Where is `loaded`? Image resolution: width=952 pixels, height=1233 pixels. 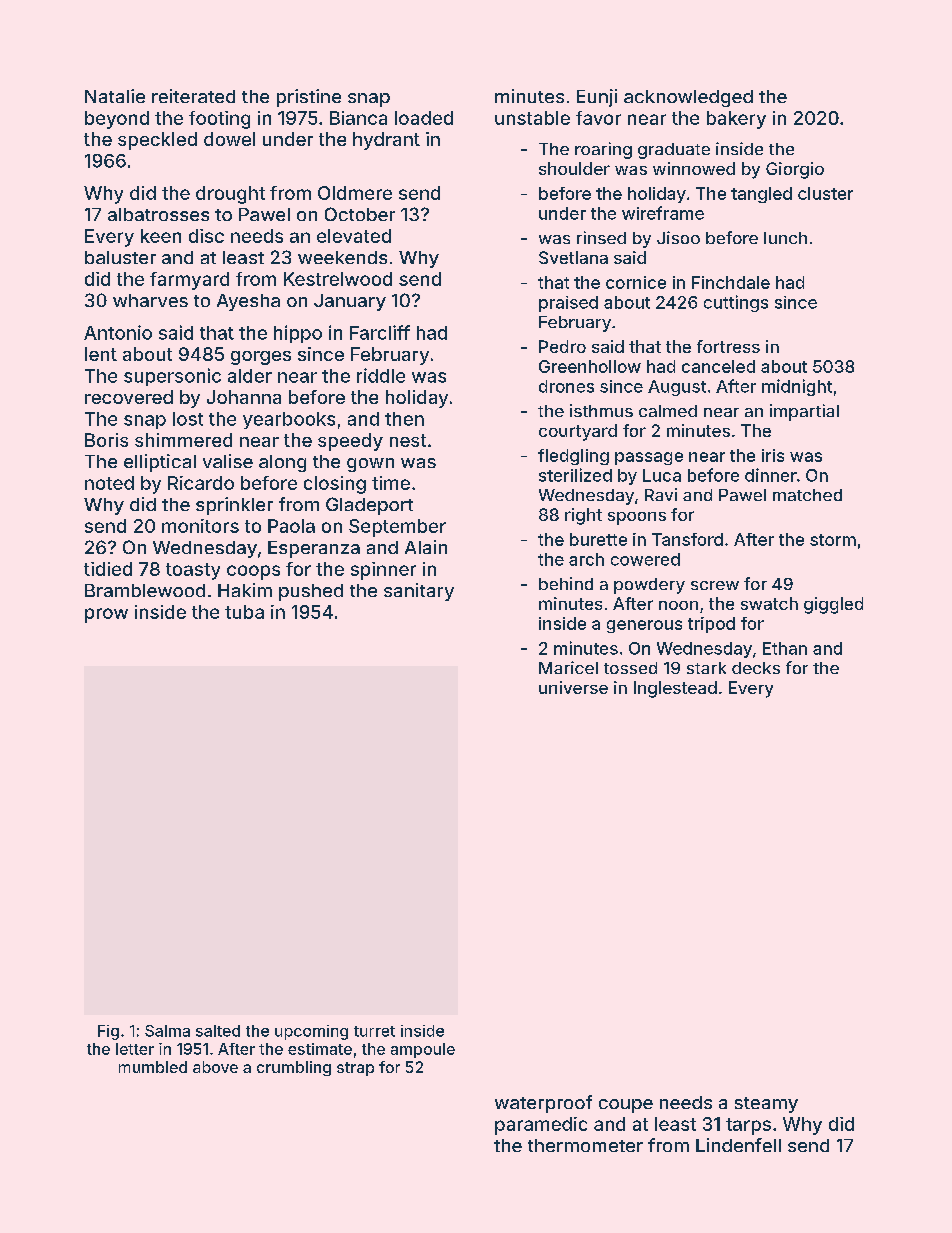
loaded is located at coordinates (424, 118).
